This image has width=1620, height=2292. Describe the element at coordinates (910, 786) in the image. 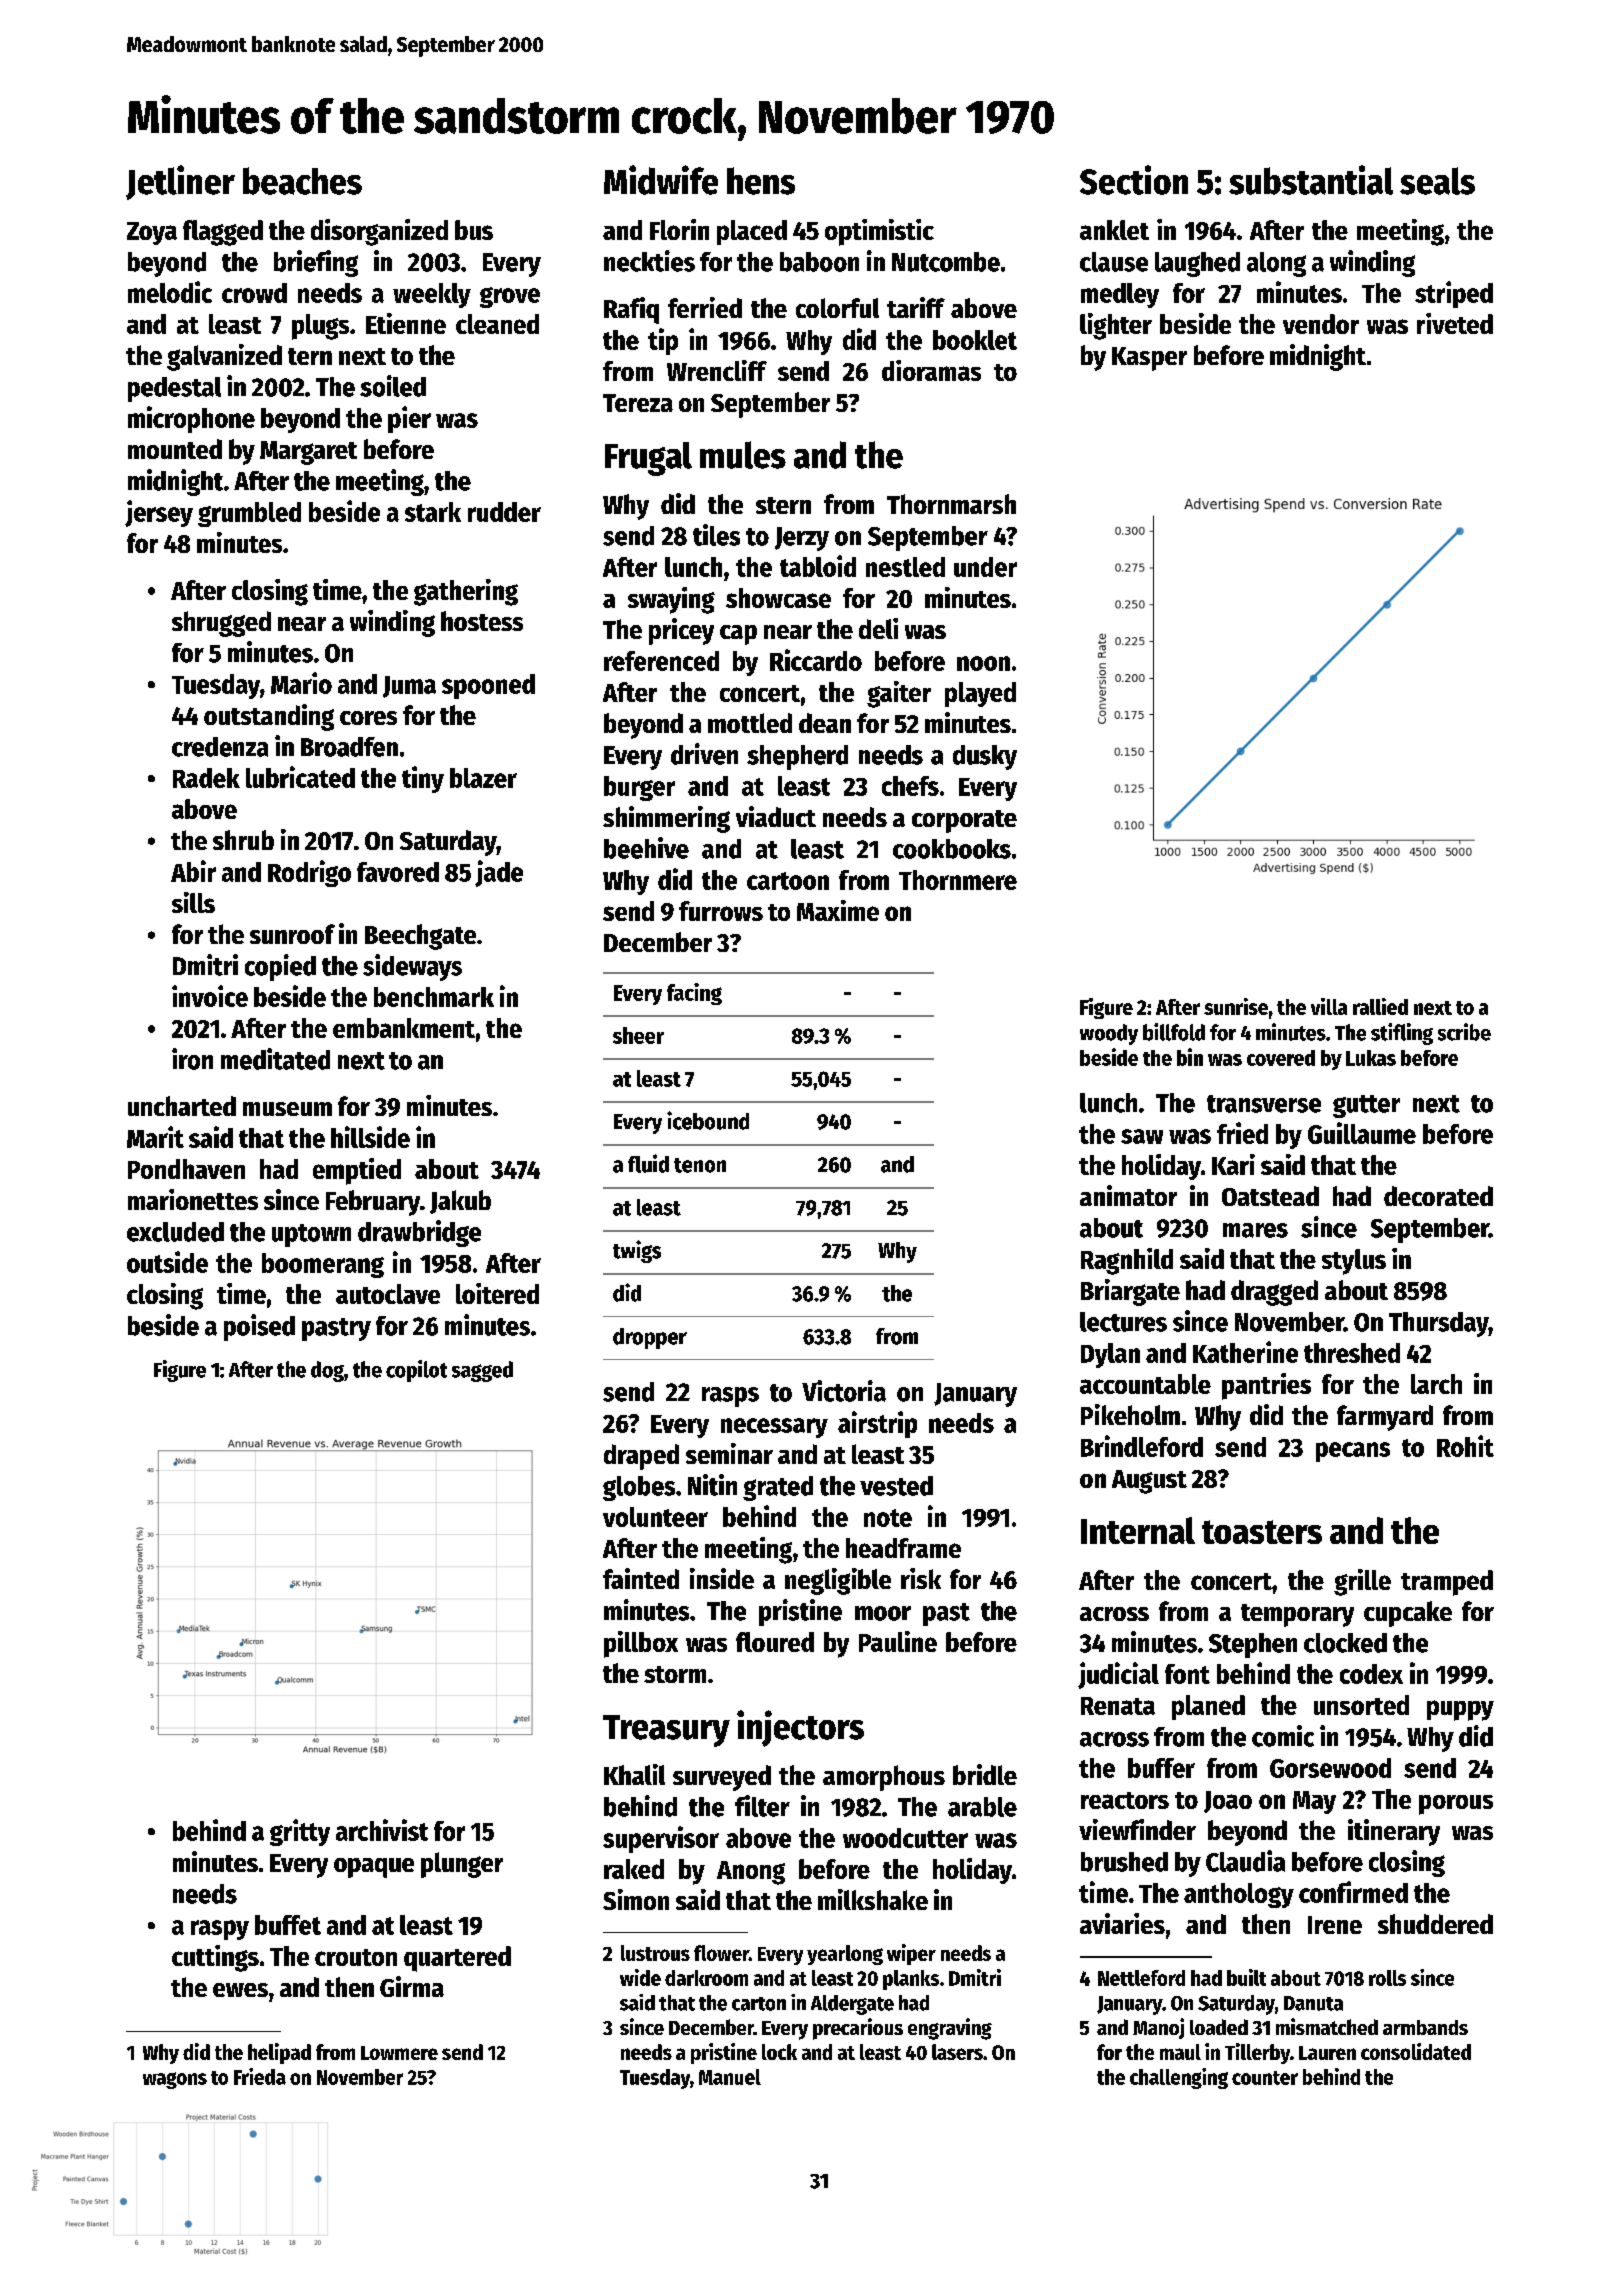

I see `chefs` at that location.
